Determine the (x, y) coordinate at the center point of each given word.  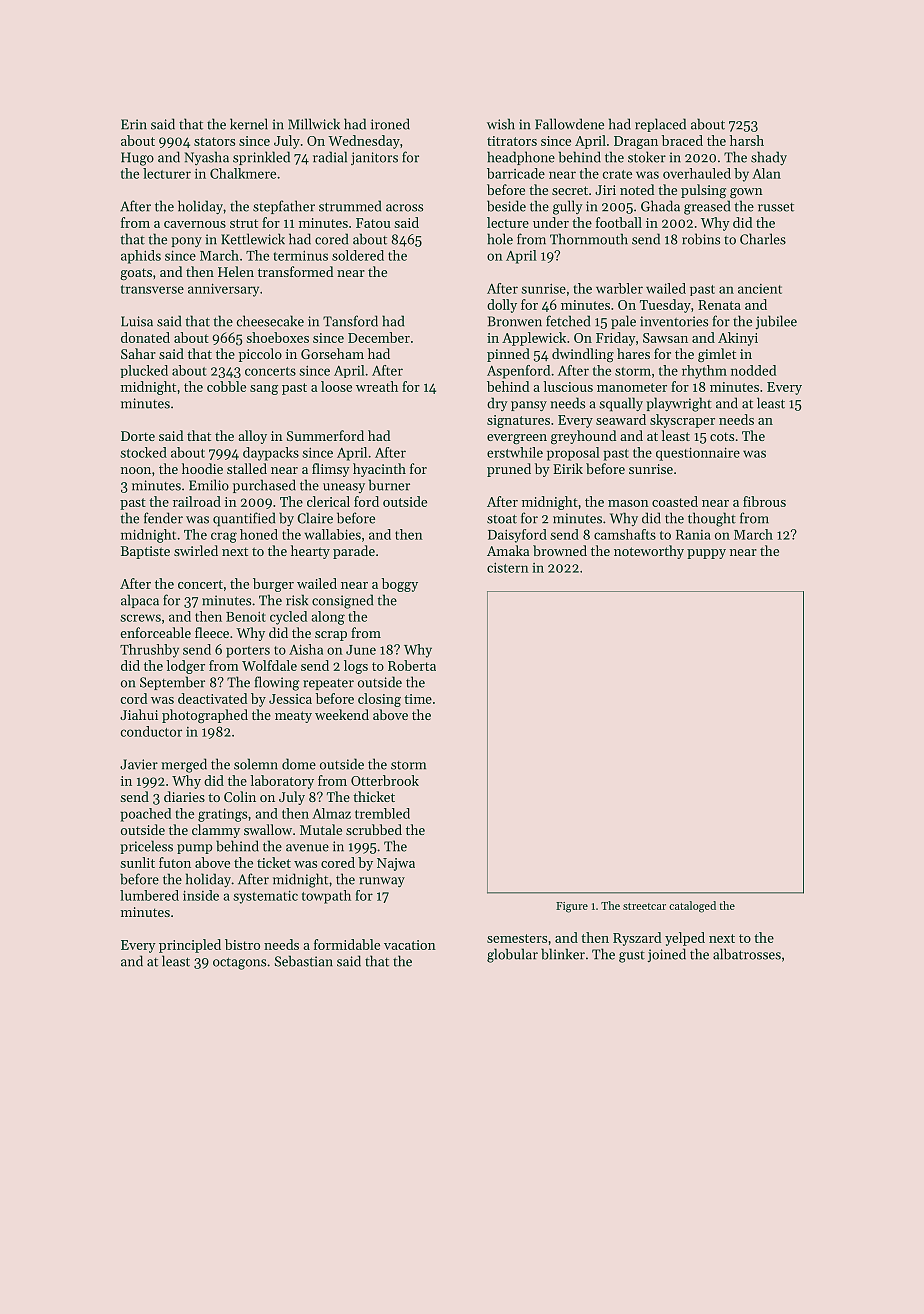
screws (141, 618)
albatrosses (747, 954)
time (418, 699)
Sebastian (304, 961)
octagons (239, 963)
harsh (747, 140)
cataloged (692, 907)
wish (501, 124)
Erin (134, 124)
